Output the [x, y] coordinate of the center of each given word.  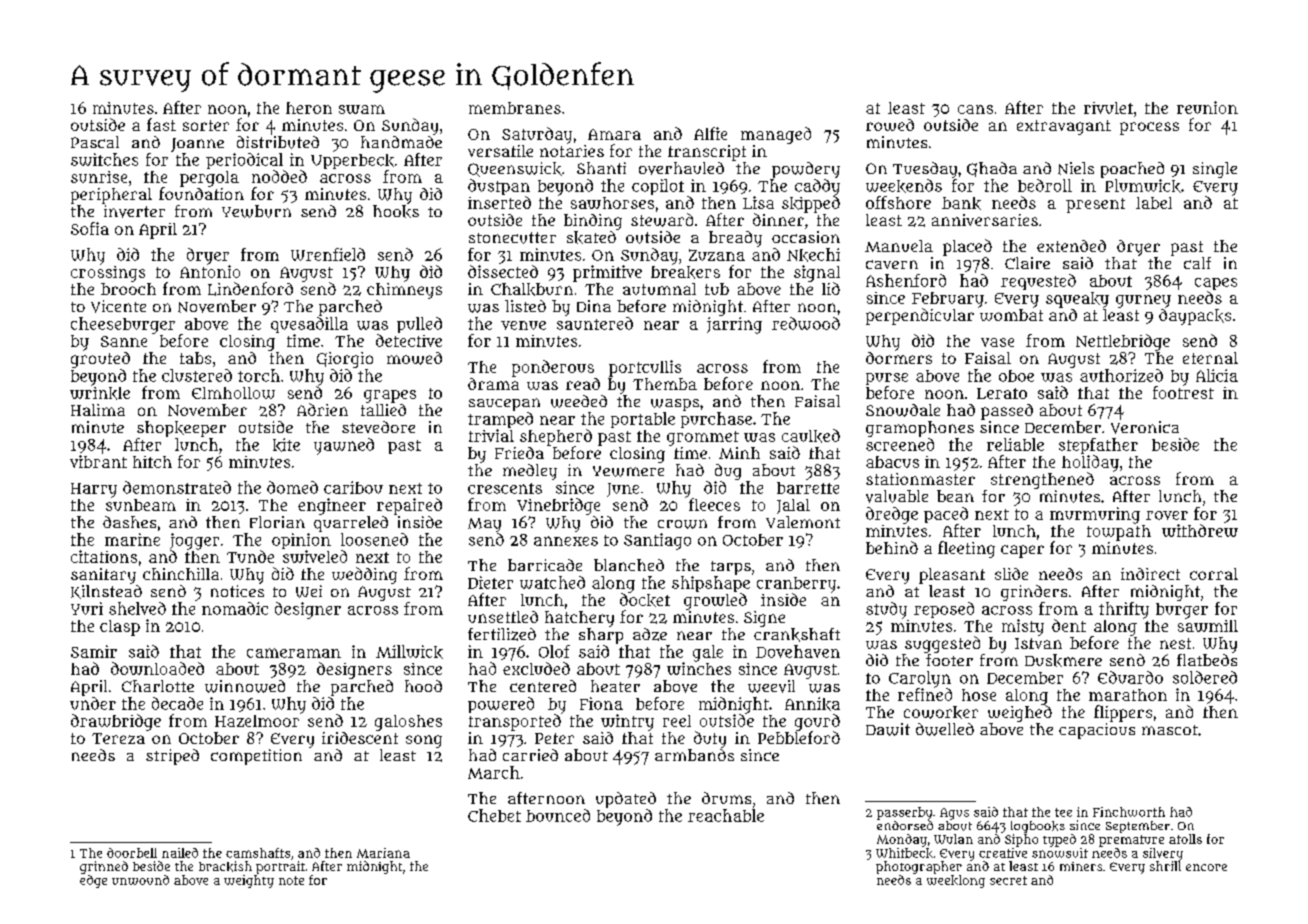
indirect [1150, 574]
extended [1071, 246]
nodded [279, 176]
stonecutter [512, 238]
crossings [108, 274]
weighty [249, 881]
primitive [607, 273]
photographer [919, 867]
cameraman [294, 653]
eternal [1210, 358]
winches [699, 668]
